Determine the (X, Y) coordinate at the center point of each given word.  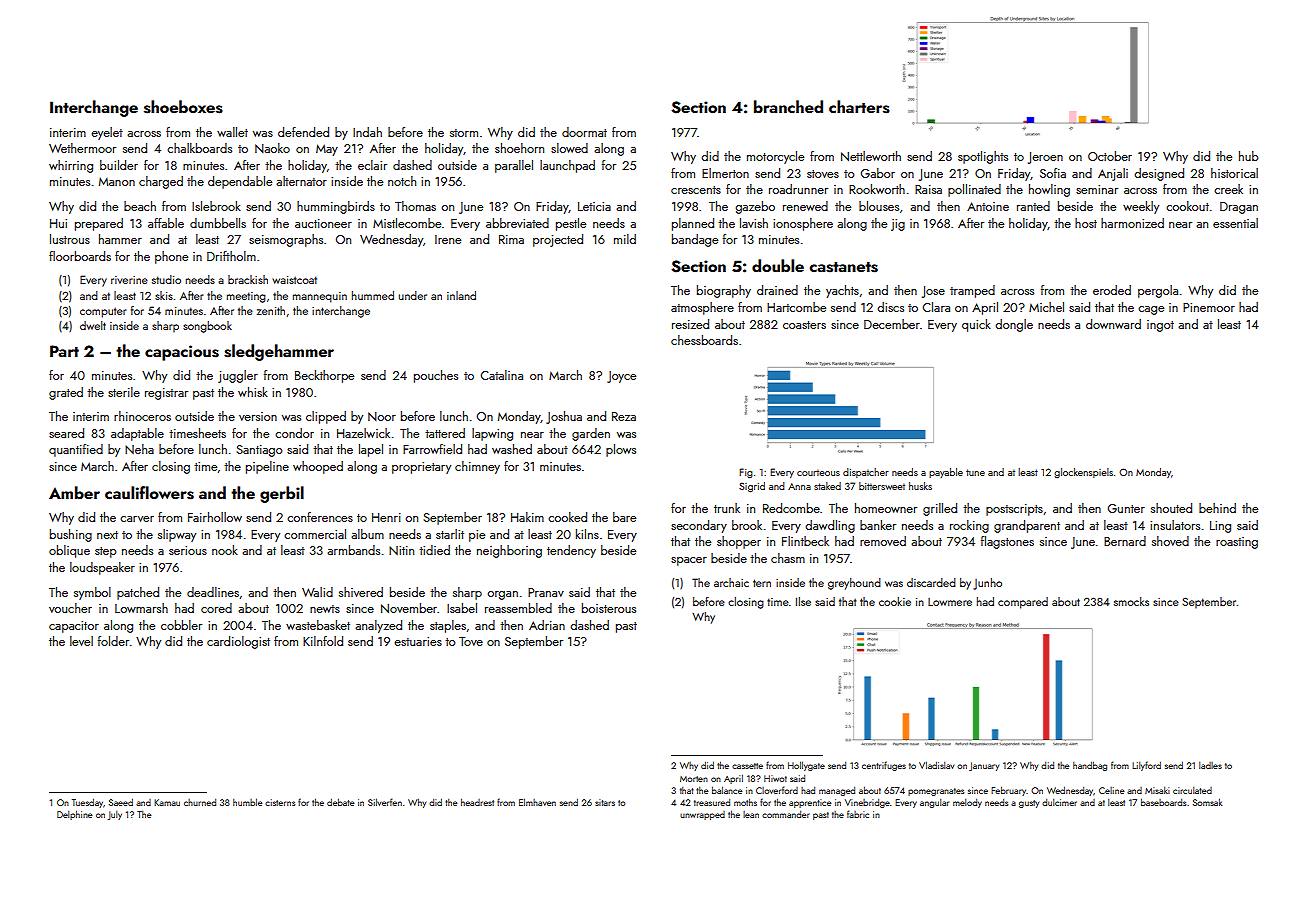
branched (788, 106)
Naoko (272, 148)
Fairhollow (215, 517)
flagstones (1007, 542)
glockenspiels (1083, 473)
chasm (788, 558)
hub (1248, 156)
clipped (326, 417)
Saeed (121, 802)
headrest (477, 802)
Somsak (1207, 802)
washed (512, 449)
